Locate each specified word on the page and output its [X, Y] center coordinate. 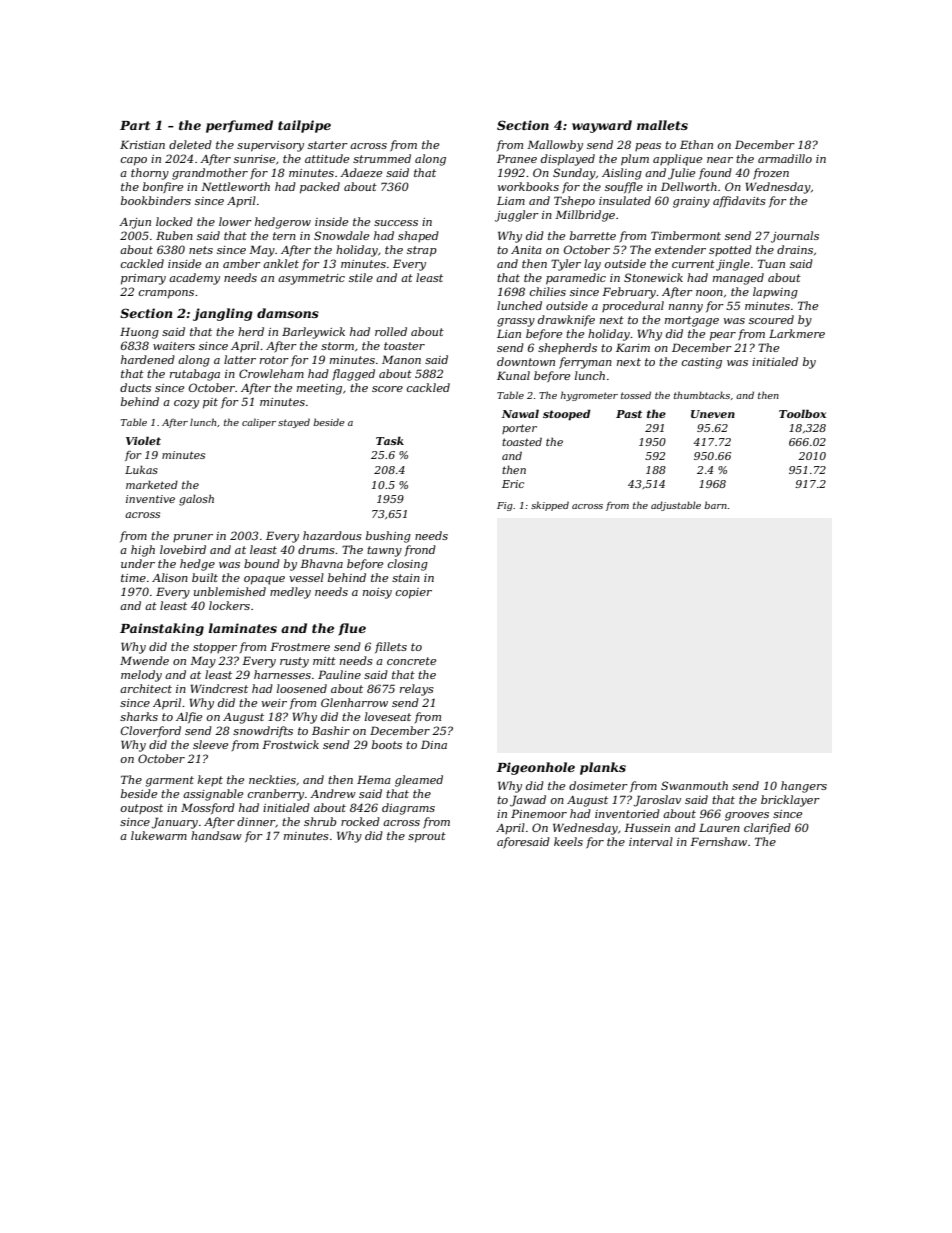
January [175, 823]
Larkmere [797, 333]
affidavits [739, 202]
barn [715, 505]
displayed [568, 160]
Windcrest [219, 688]
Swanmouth [694, 785]
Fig [505, 506]
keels [568, 841]
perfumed [239, 126]
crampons [166, 294]
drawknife [566, 320]
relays [417, 690]
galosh [196, 500]
